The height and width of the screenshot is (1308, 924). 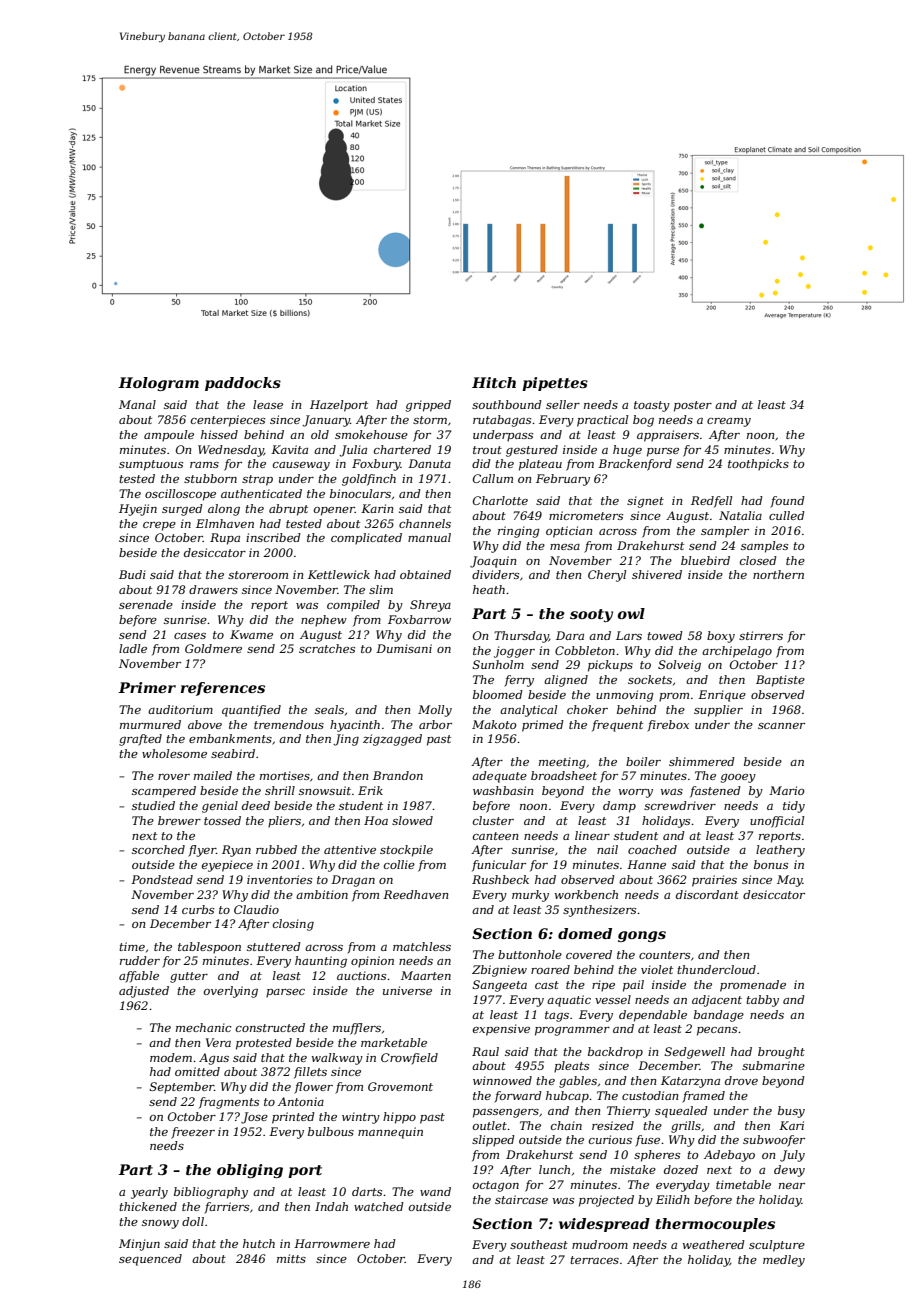 What do you see at coordinates (334, 511) in the screenshot?
I see `opener` at bounding box center [334, 511].
